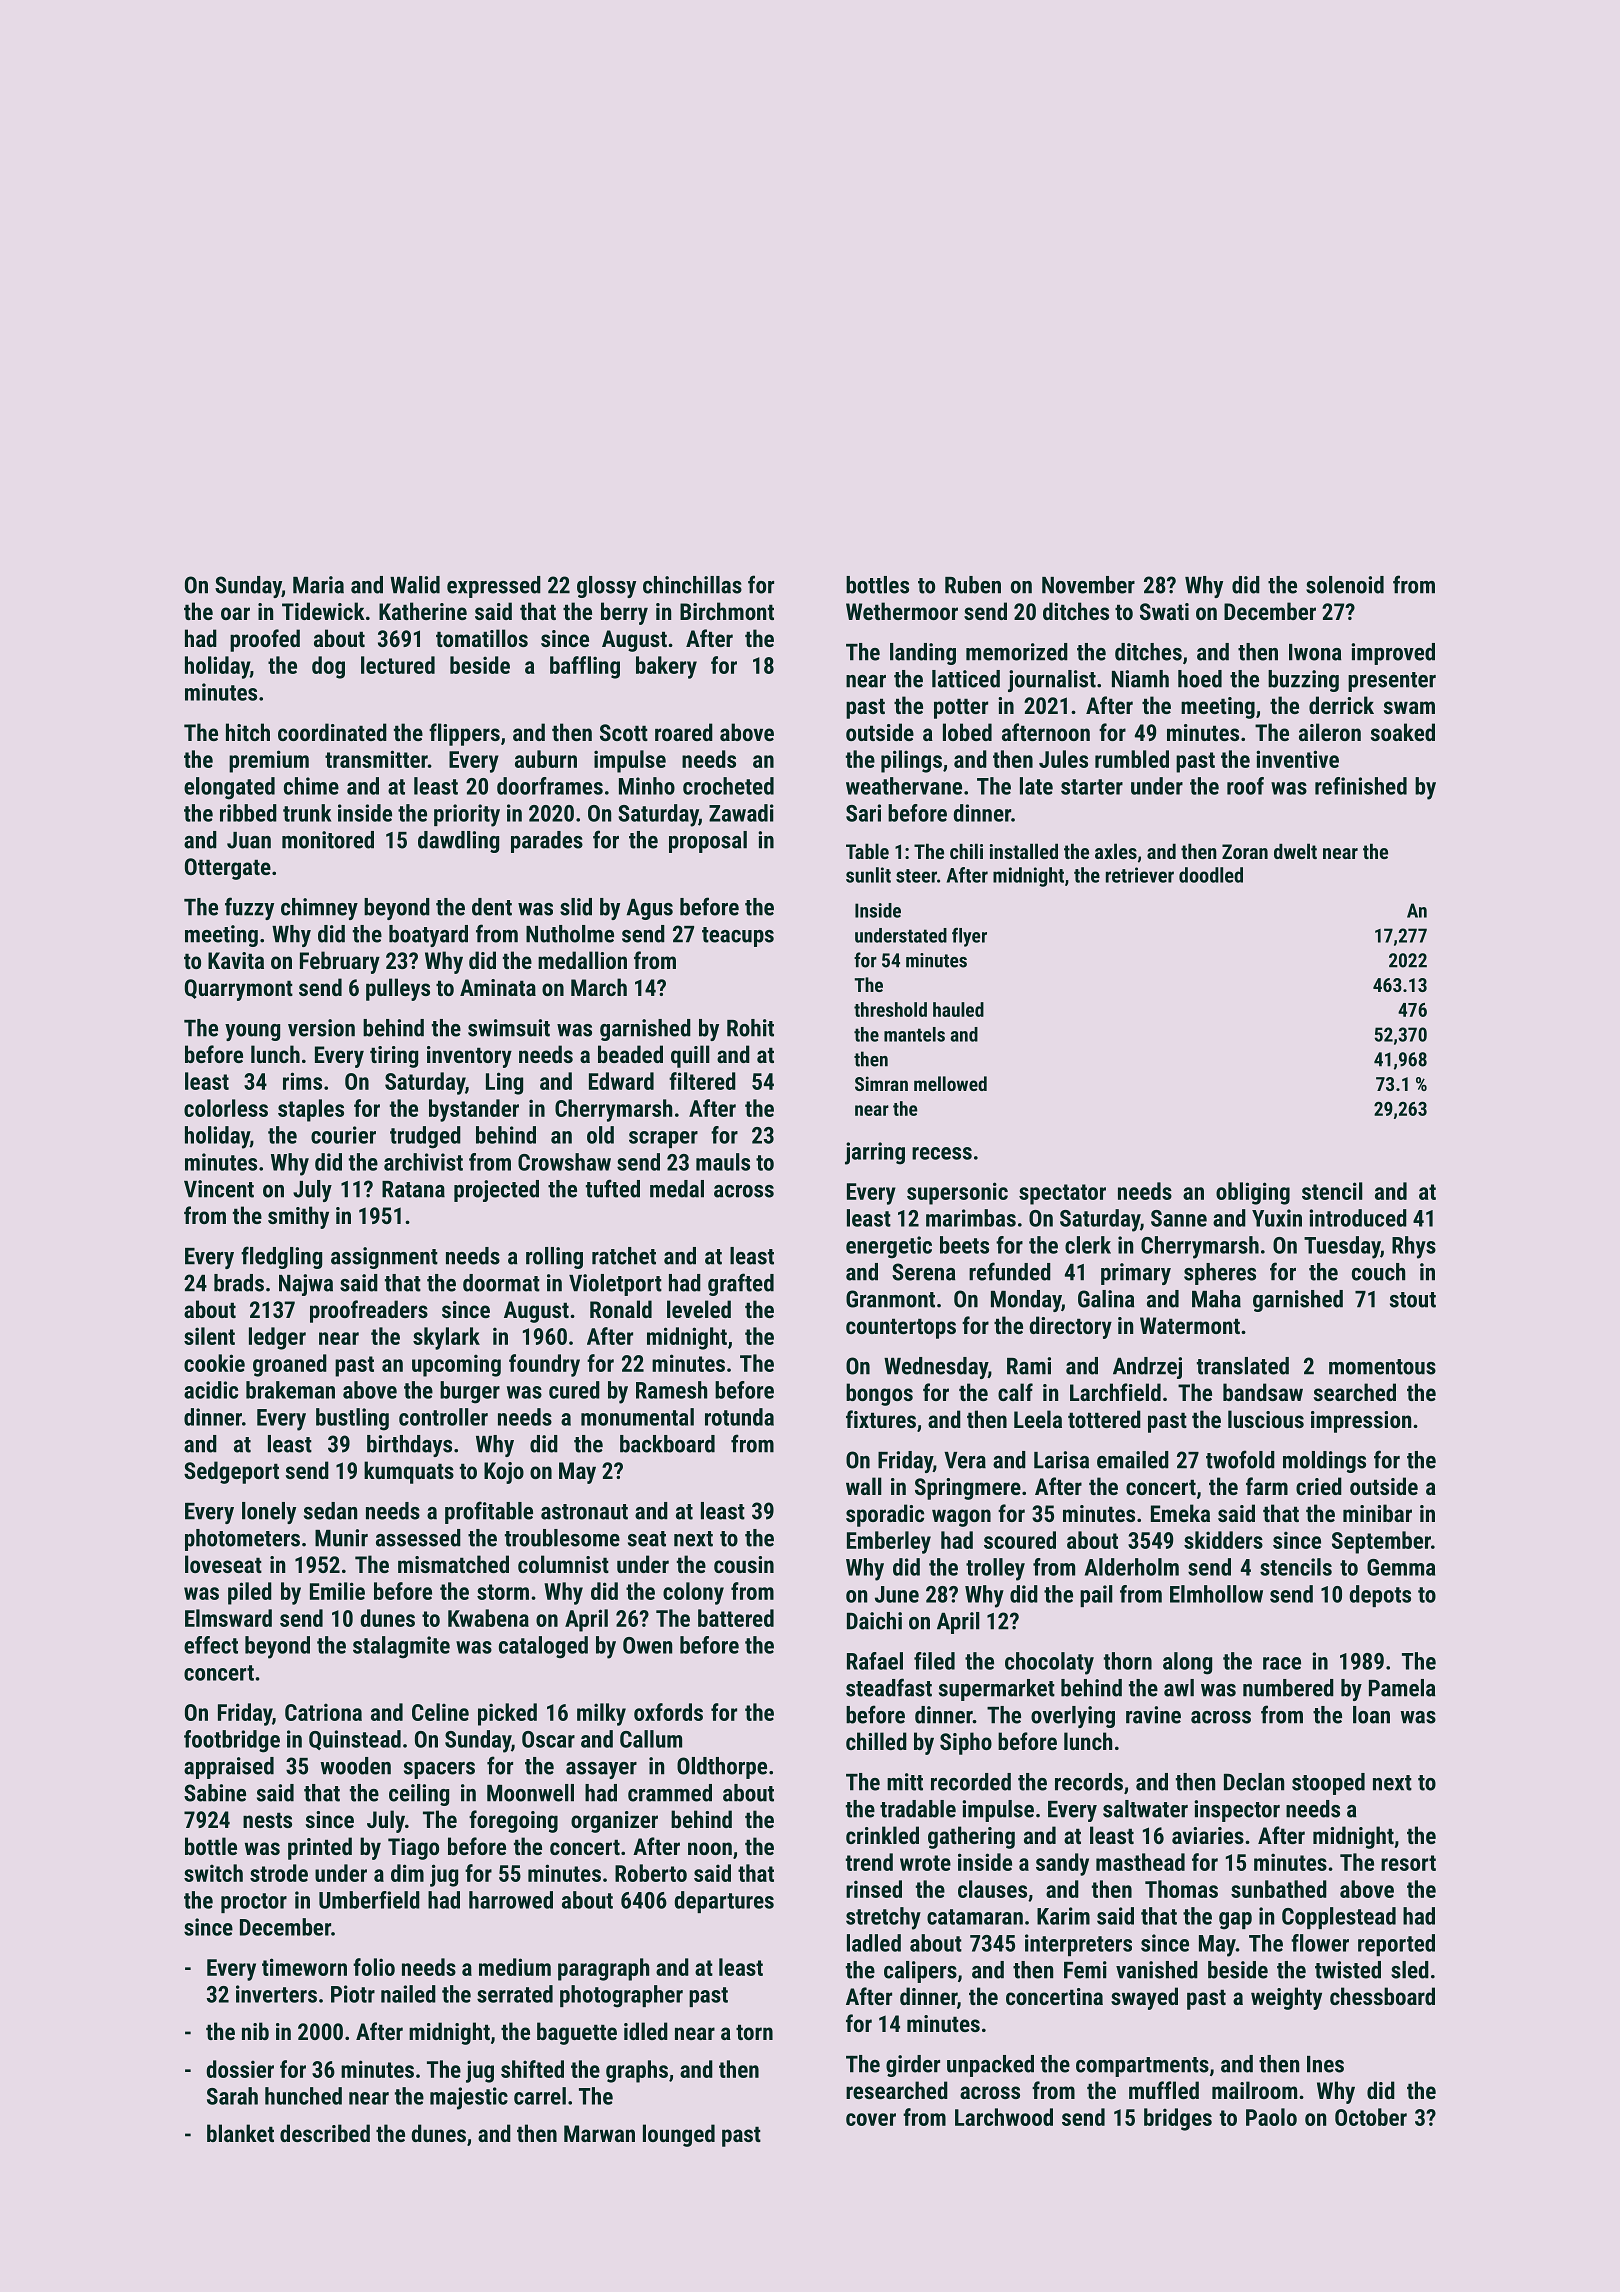  I want to click on blanket, so click(240, 2133).
